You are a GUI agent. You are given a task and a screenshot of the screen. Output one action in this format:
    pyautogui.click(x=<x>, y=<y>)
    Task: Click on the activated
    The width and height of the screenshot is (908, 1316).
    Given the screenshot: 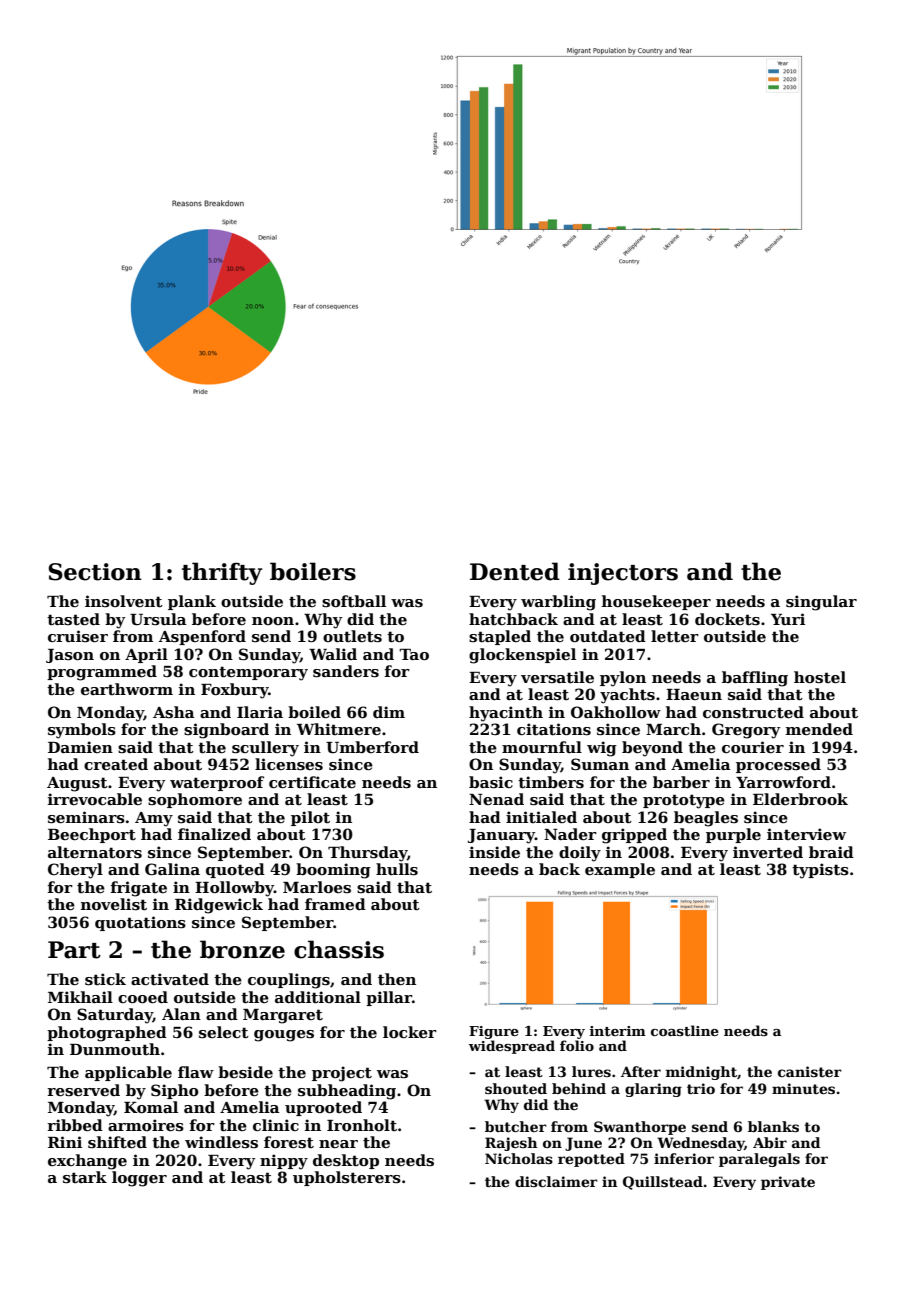 What is the action you would take?
    pyautogui.click(x=170, y=979)
